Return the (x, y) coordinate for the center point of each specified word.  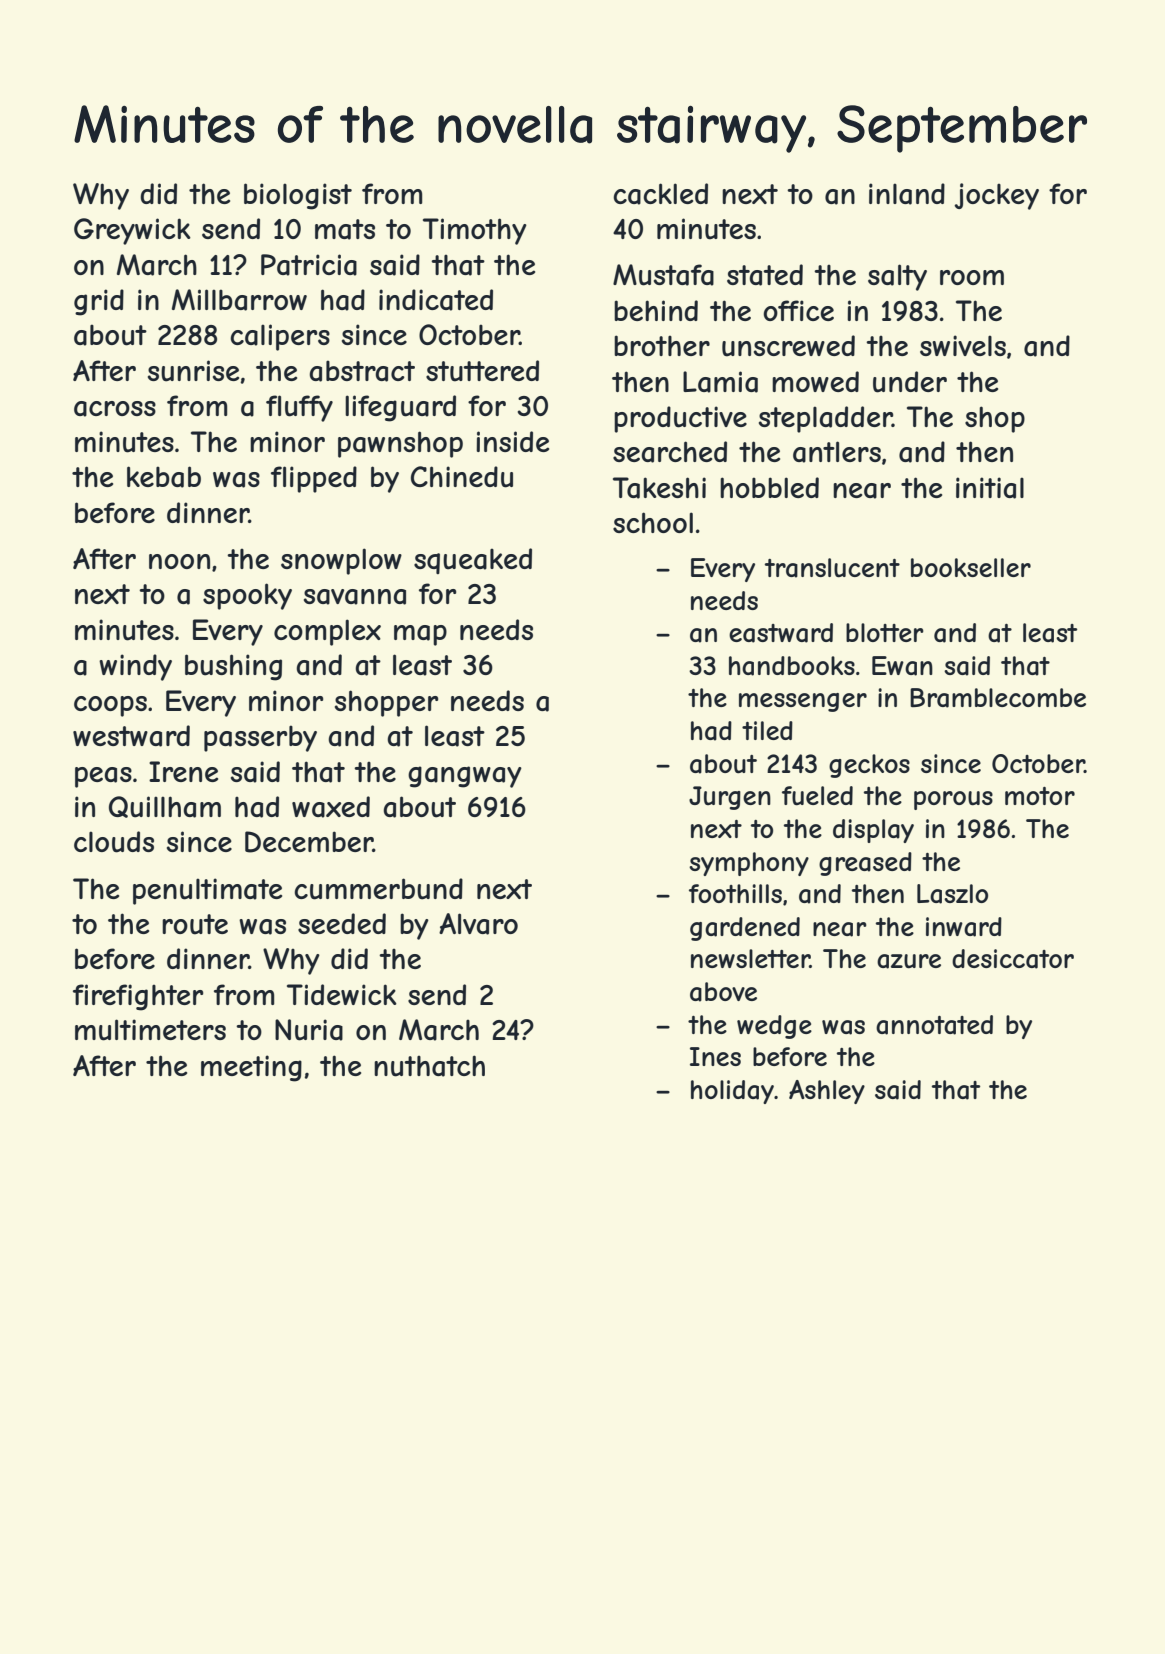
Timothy (475, 231)
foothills (735, 893)
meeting (251, 1068)
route (195, 924)
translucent (832, 568)
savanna (355, 597)
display (873, 831)
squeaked (473, 561)
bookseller (971, 567)
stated (765, 275)
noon (179, 561)
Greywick (132, 231)
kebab (164, 477)
